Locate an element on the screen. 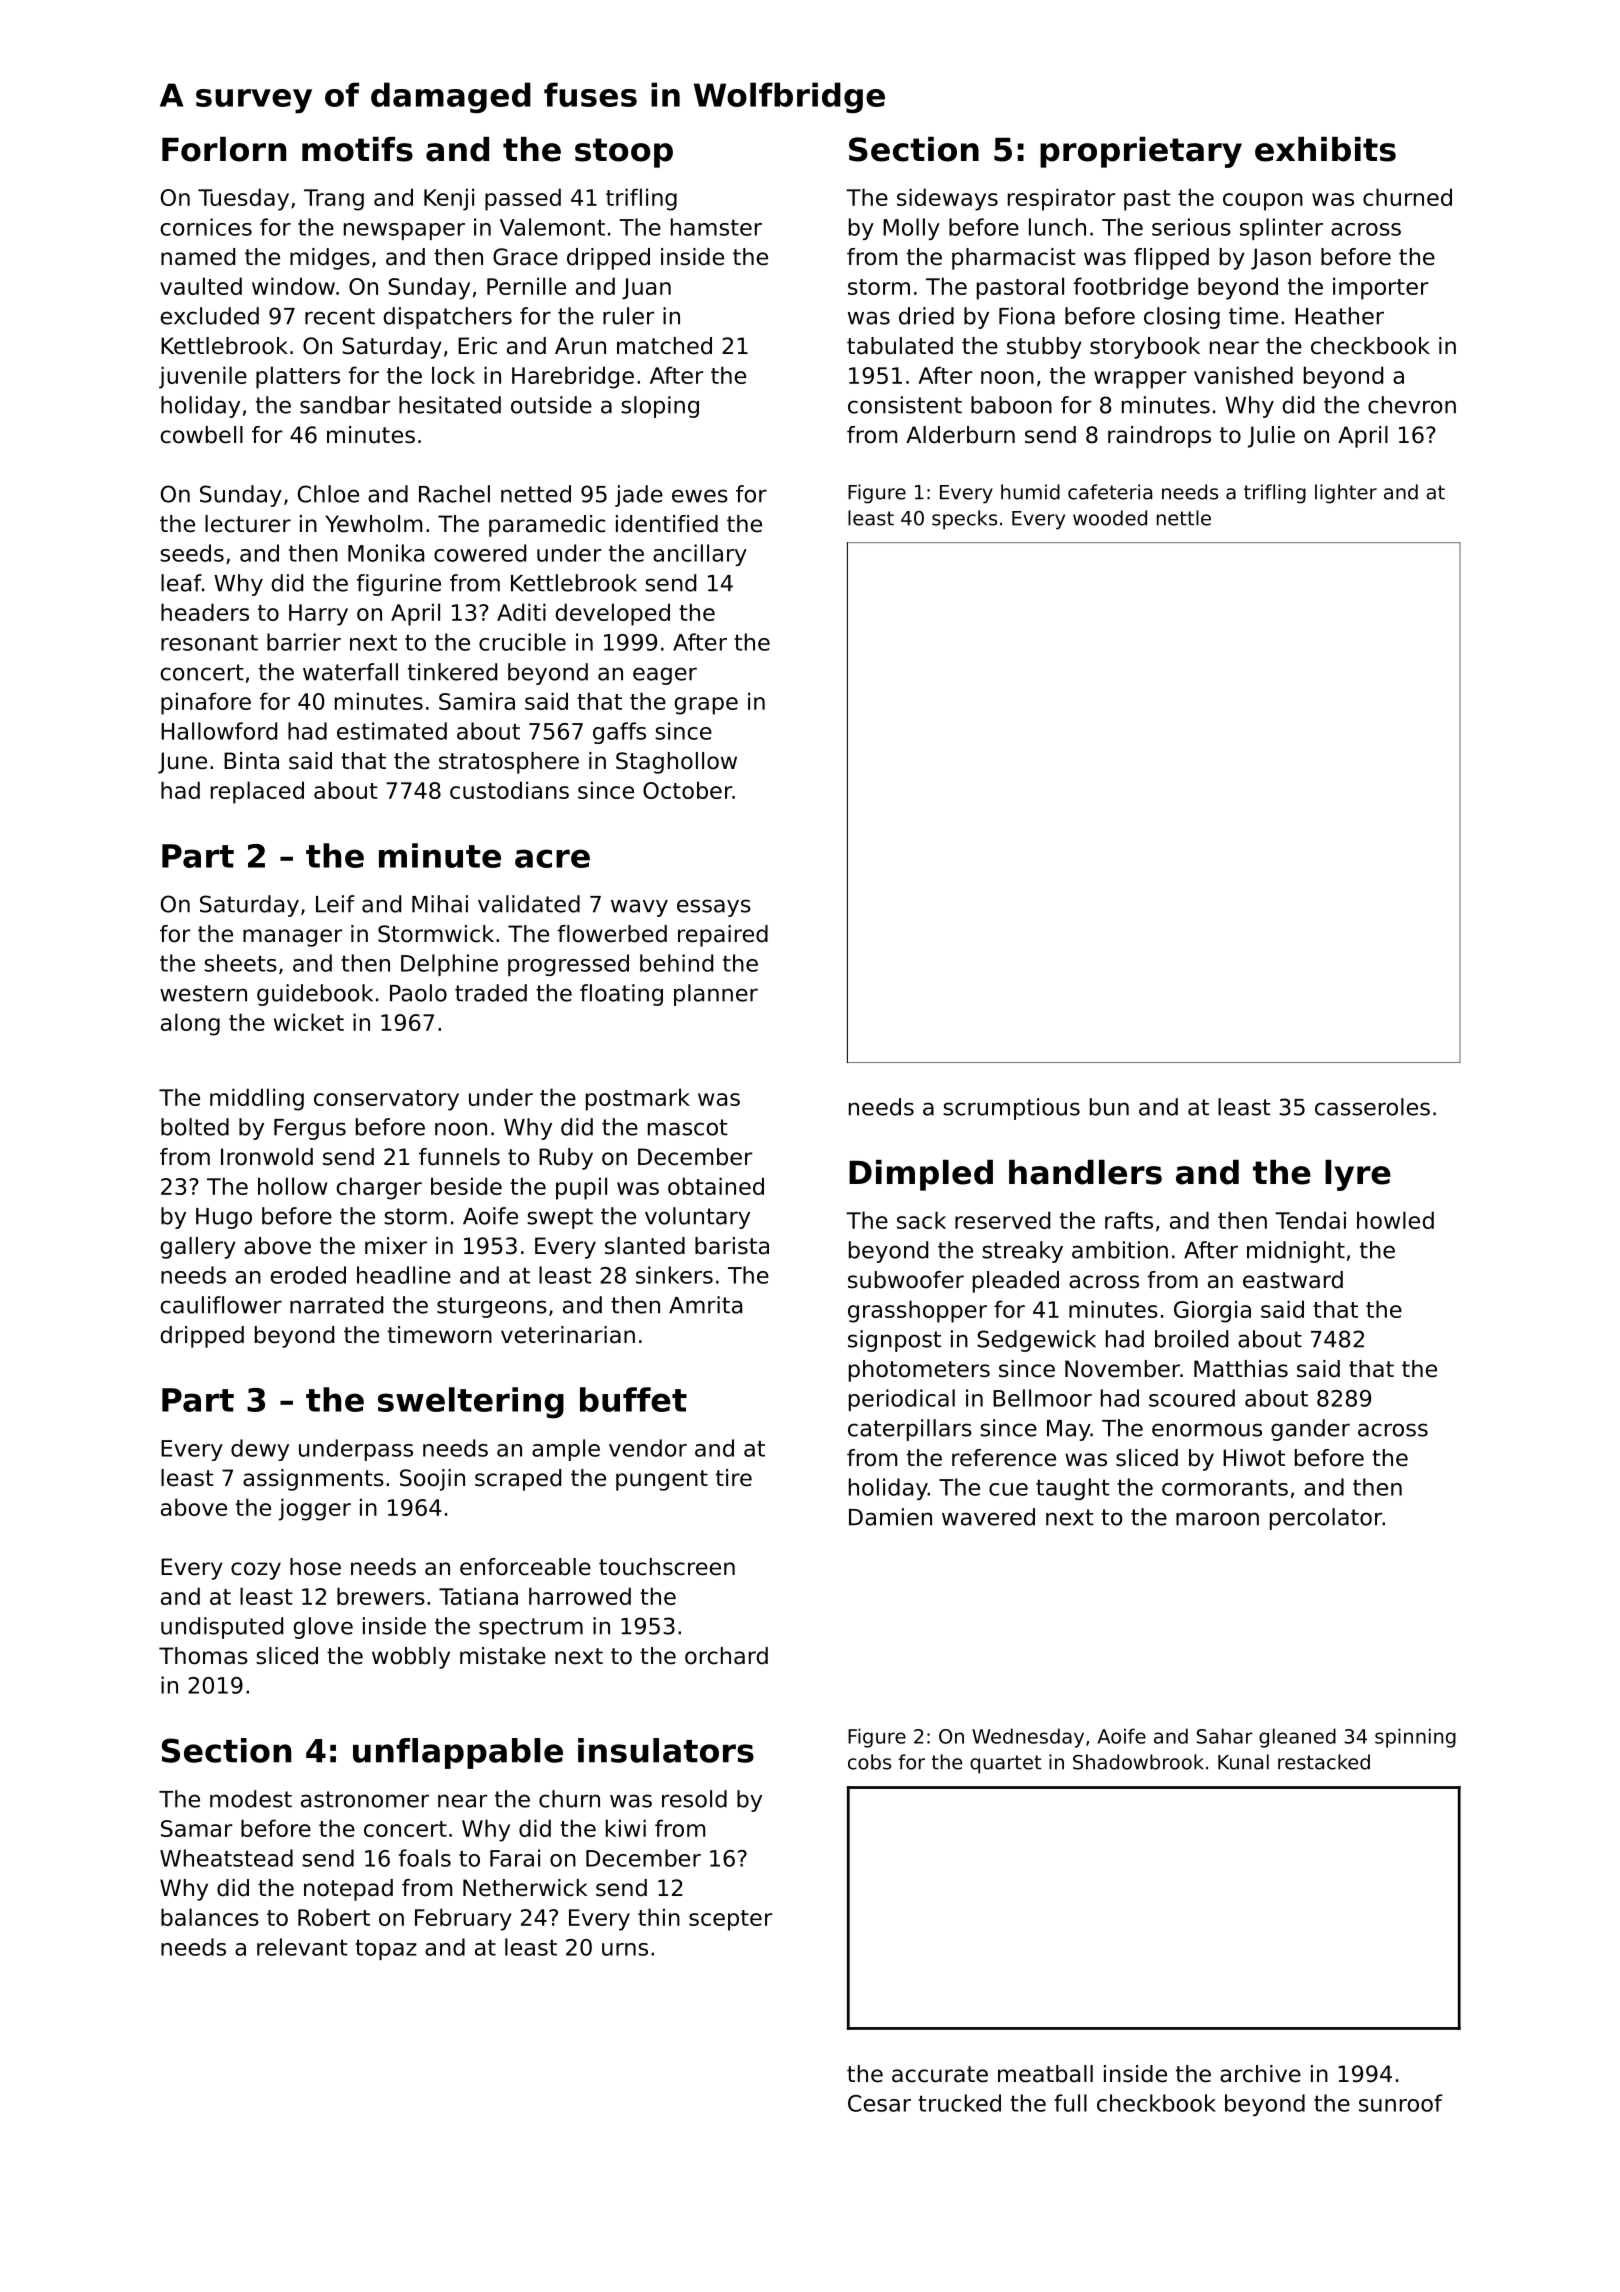 This screenshot has height=2292, width=1620. bun is located at coordinates (1109, 1107).
